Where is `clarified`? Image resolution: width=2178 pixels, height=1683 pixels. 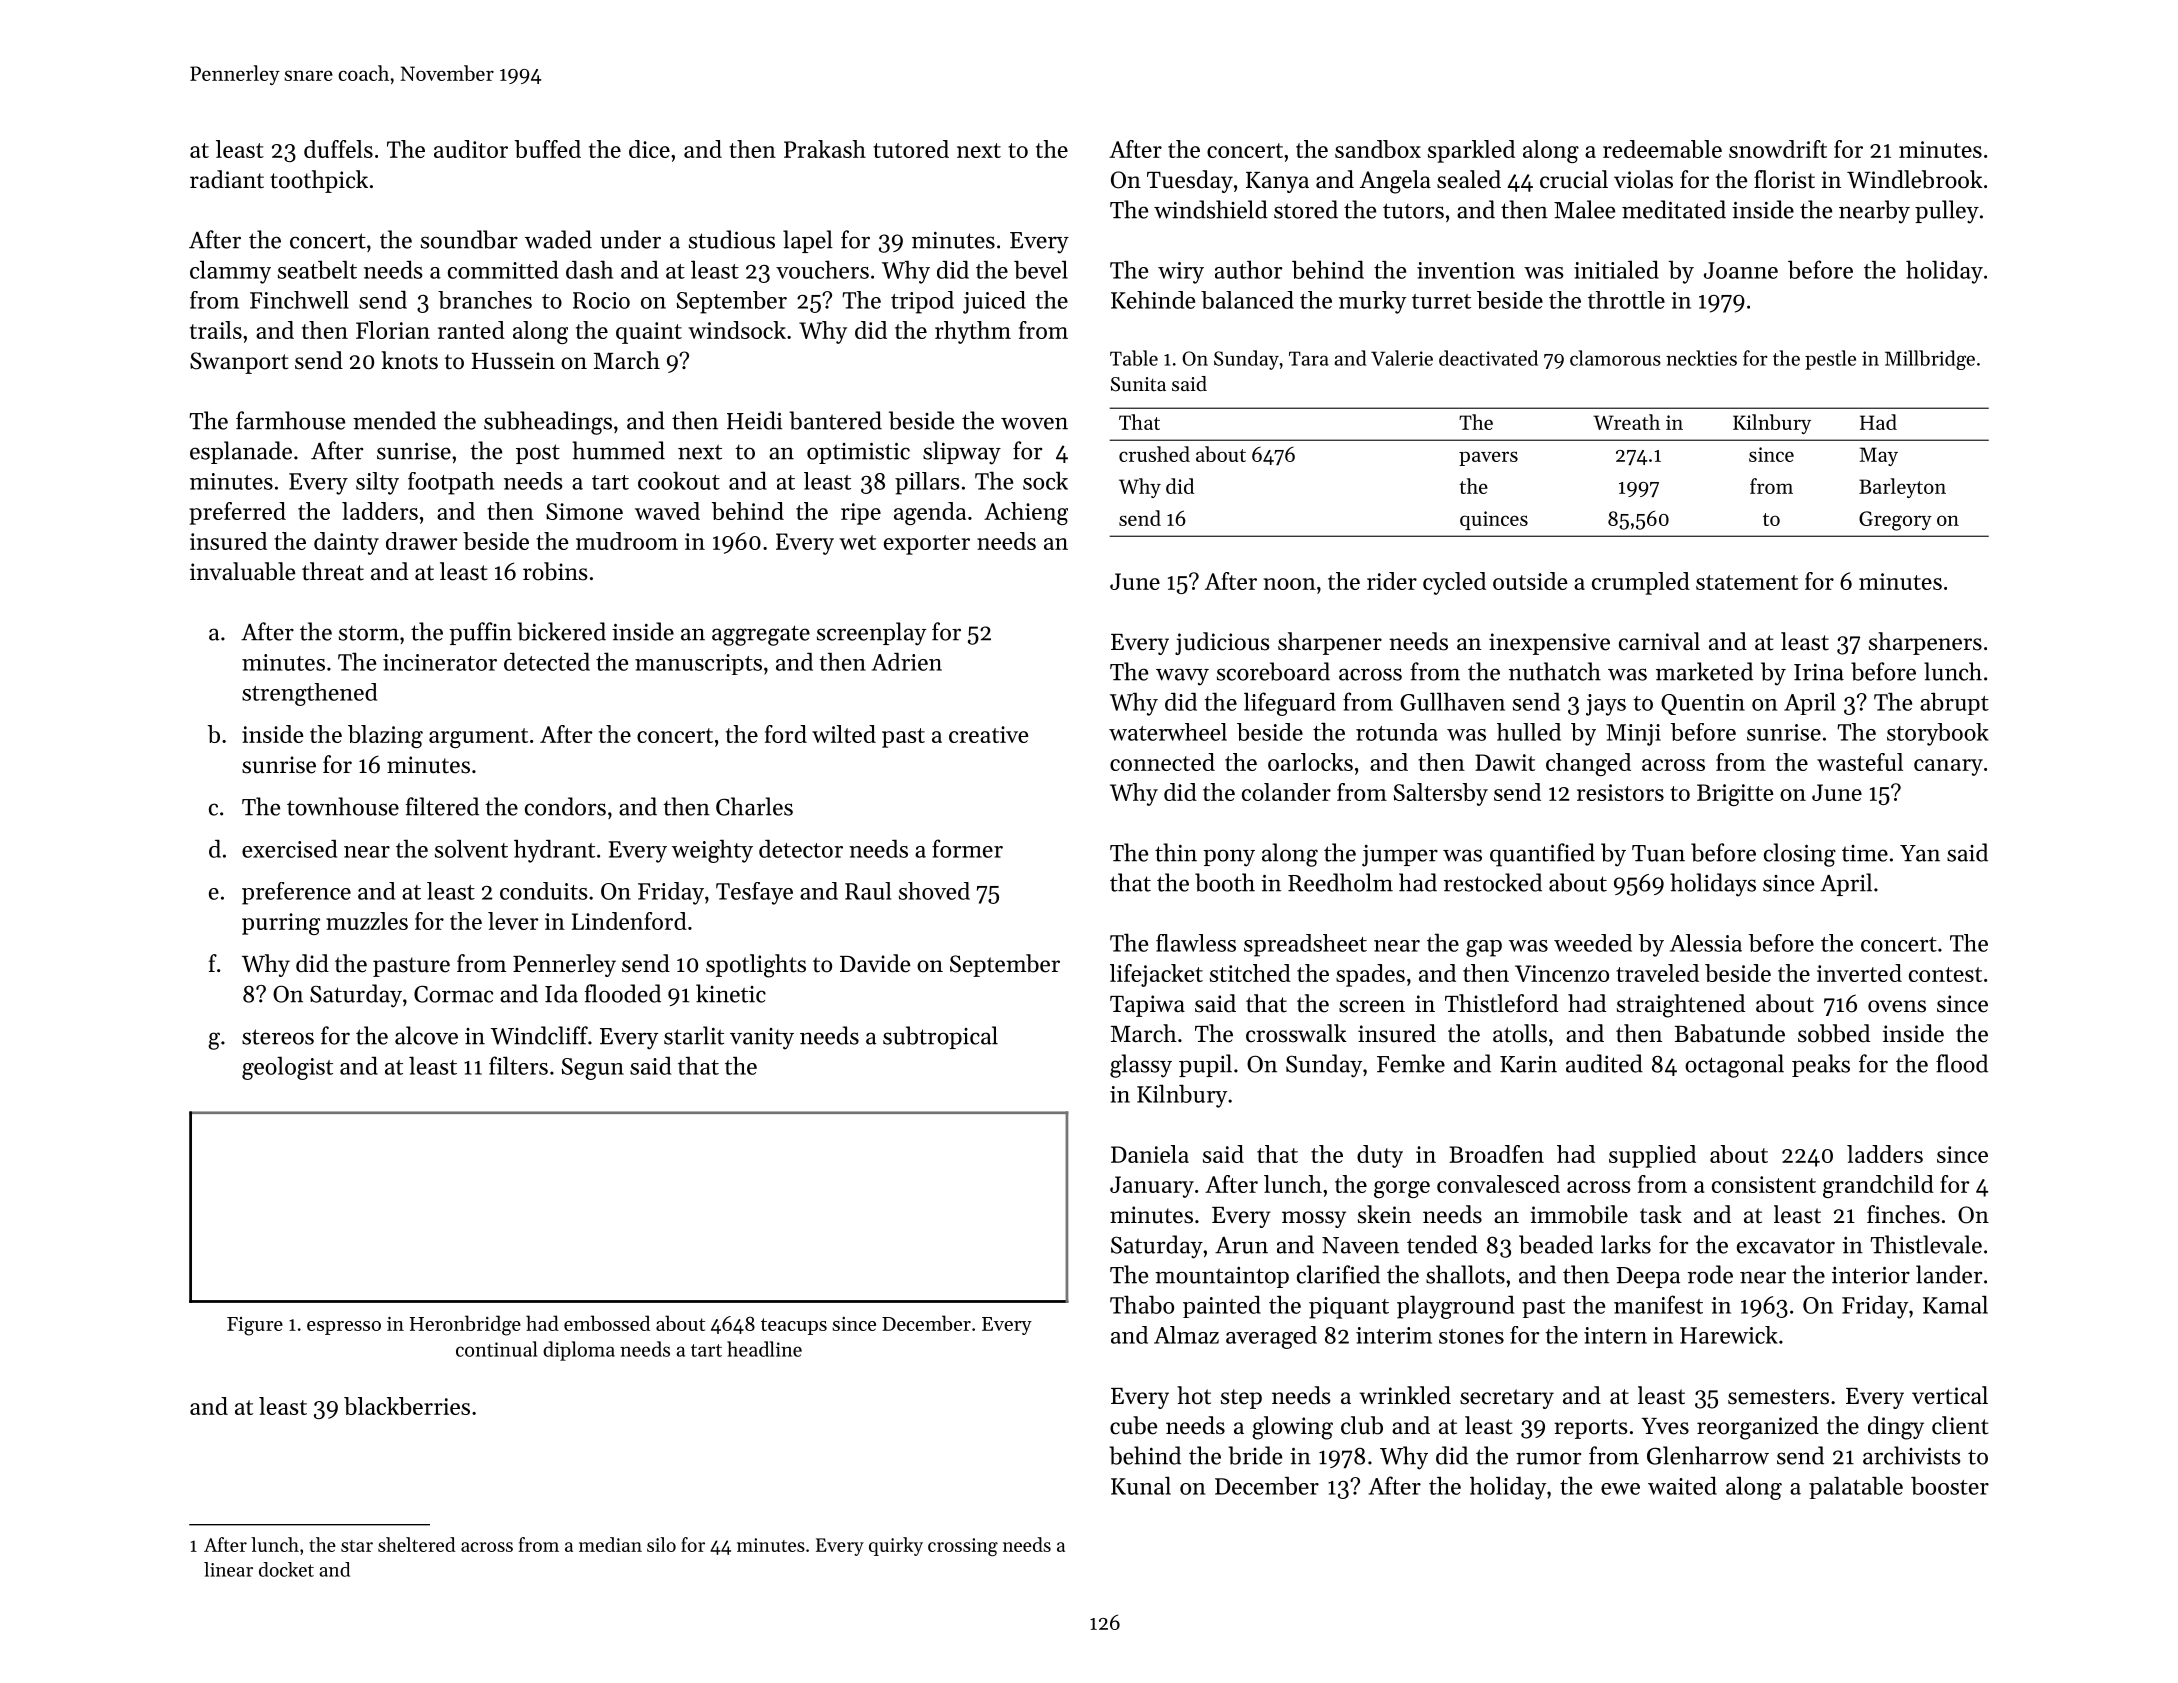 clarified is located at coordinates (1338, 1274).
